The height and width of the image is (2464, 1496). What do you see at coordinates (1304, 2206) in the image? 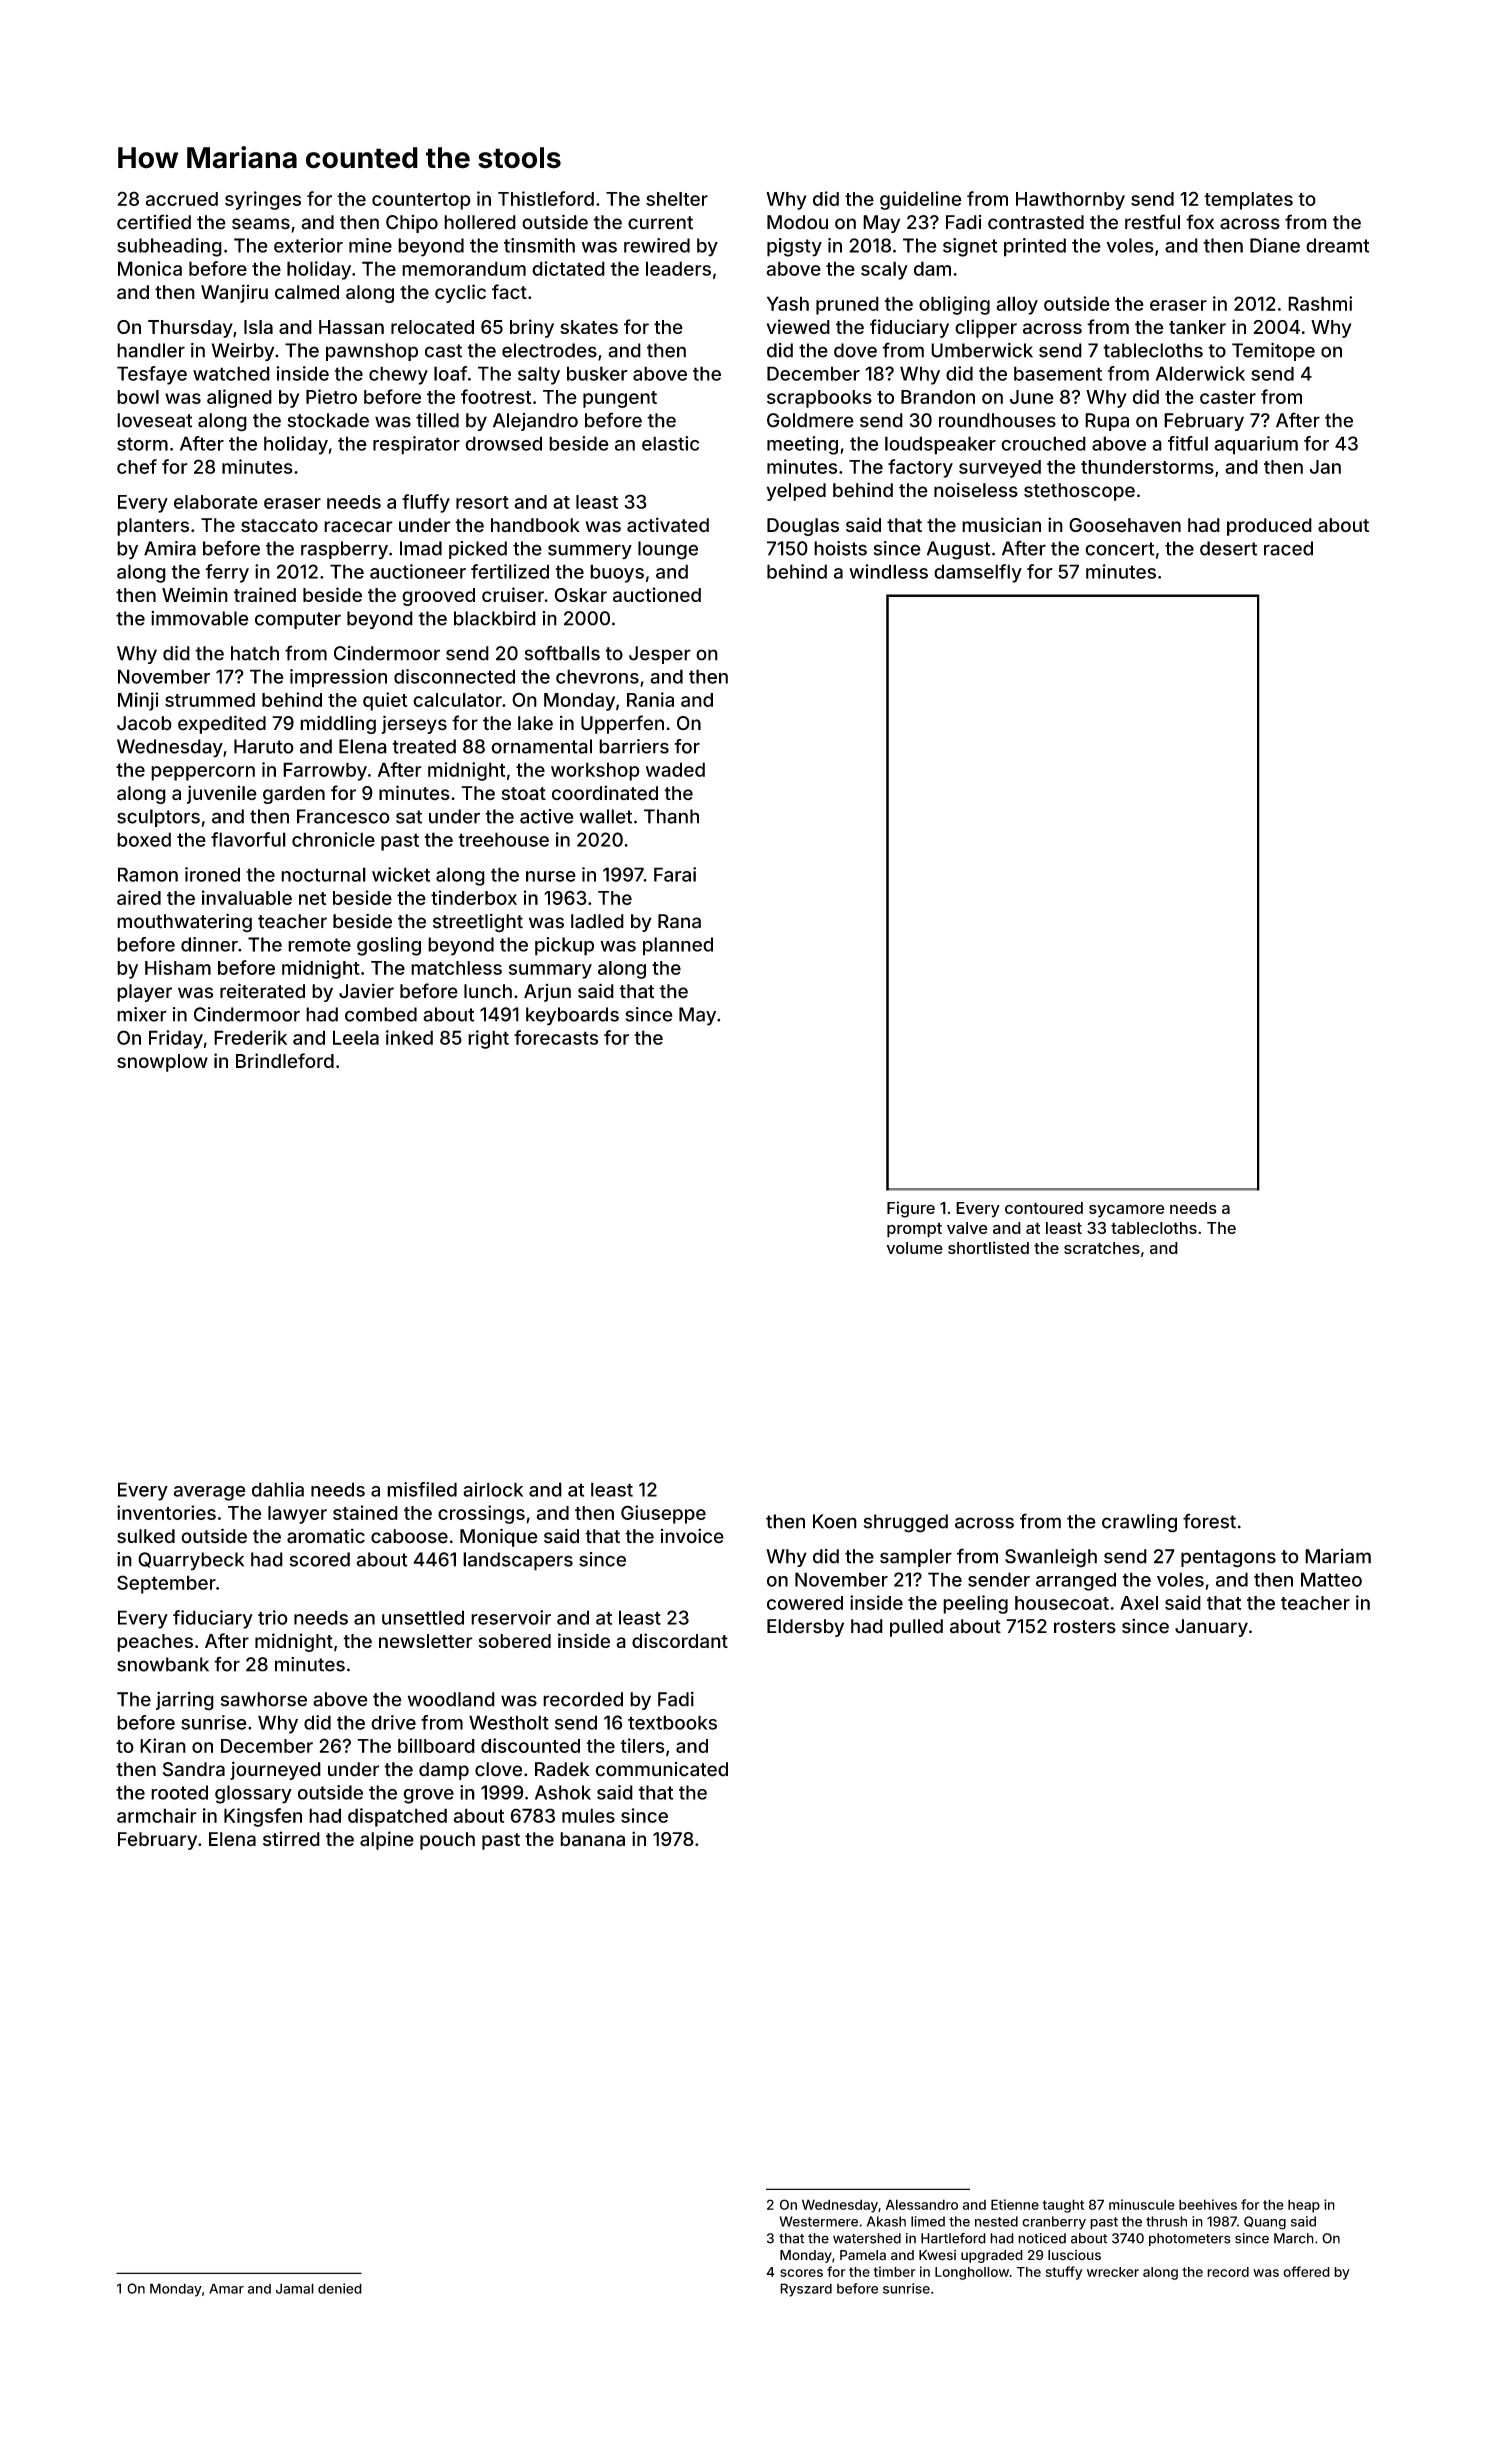
I see `heap` at bounding box center [1304, 2206].
